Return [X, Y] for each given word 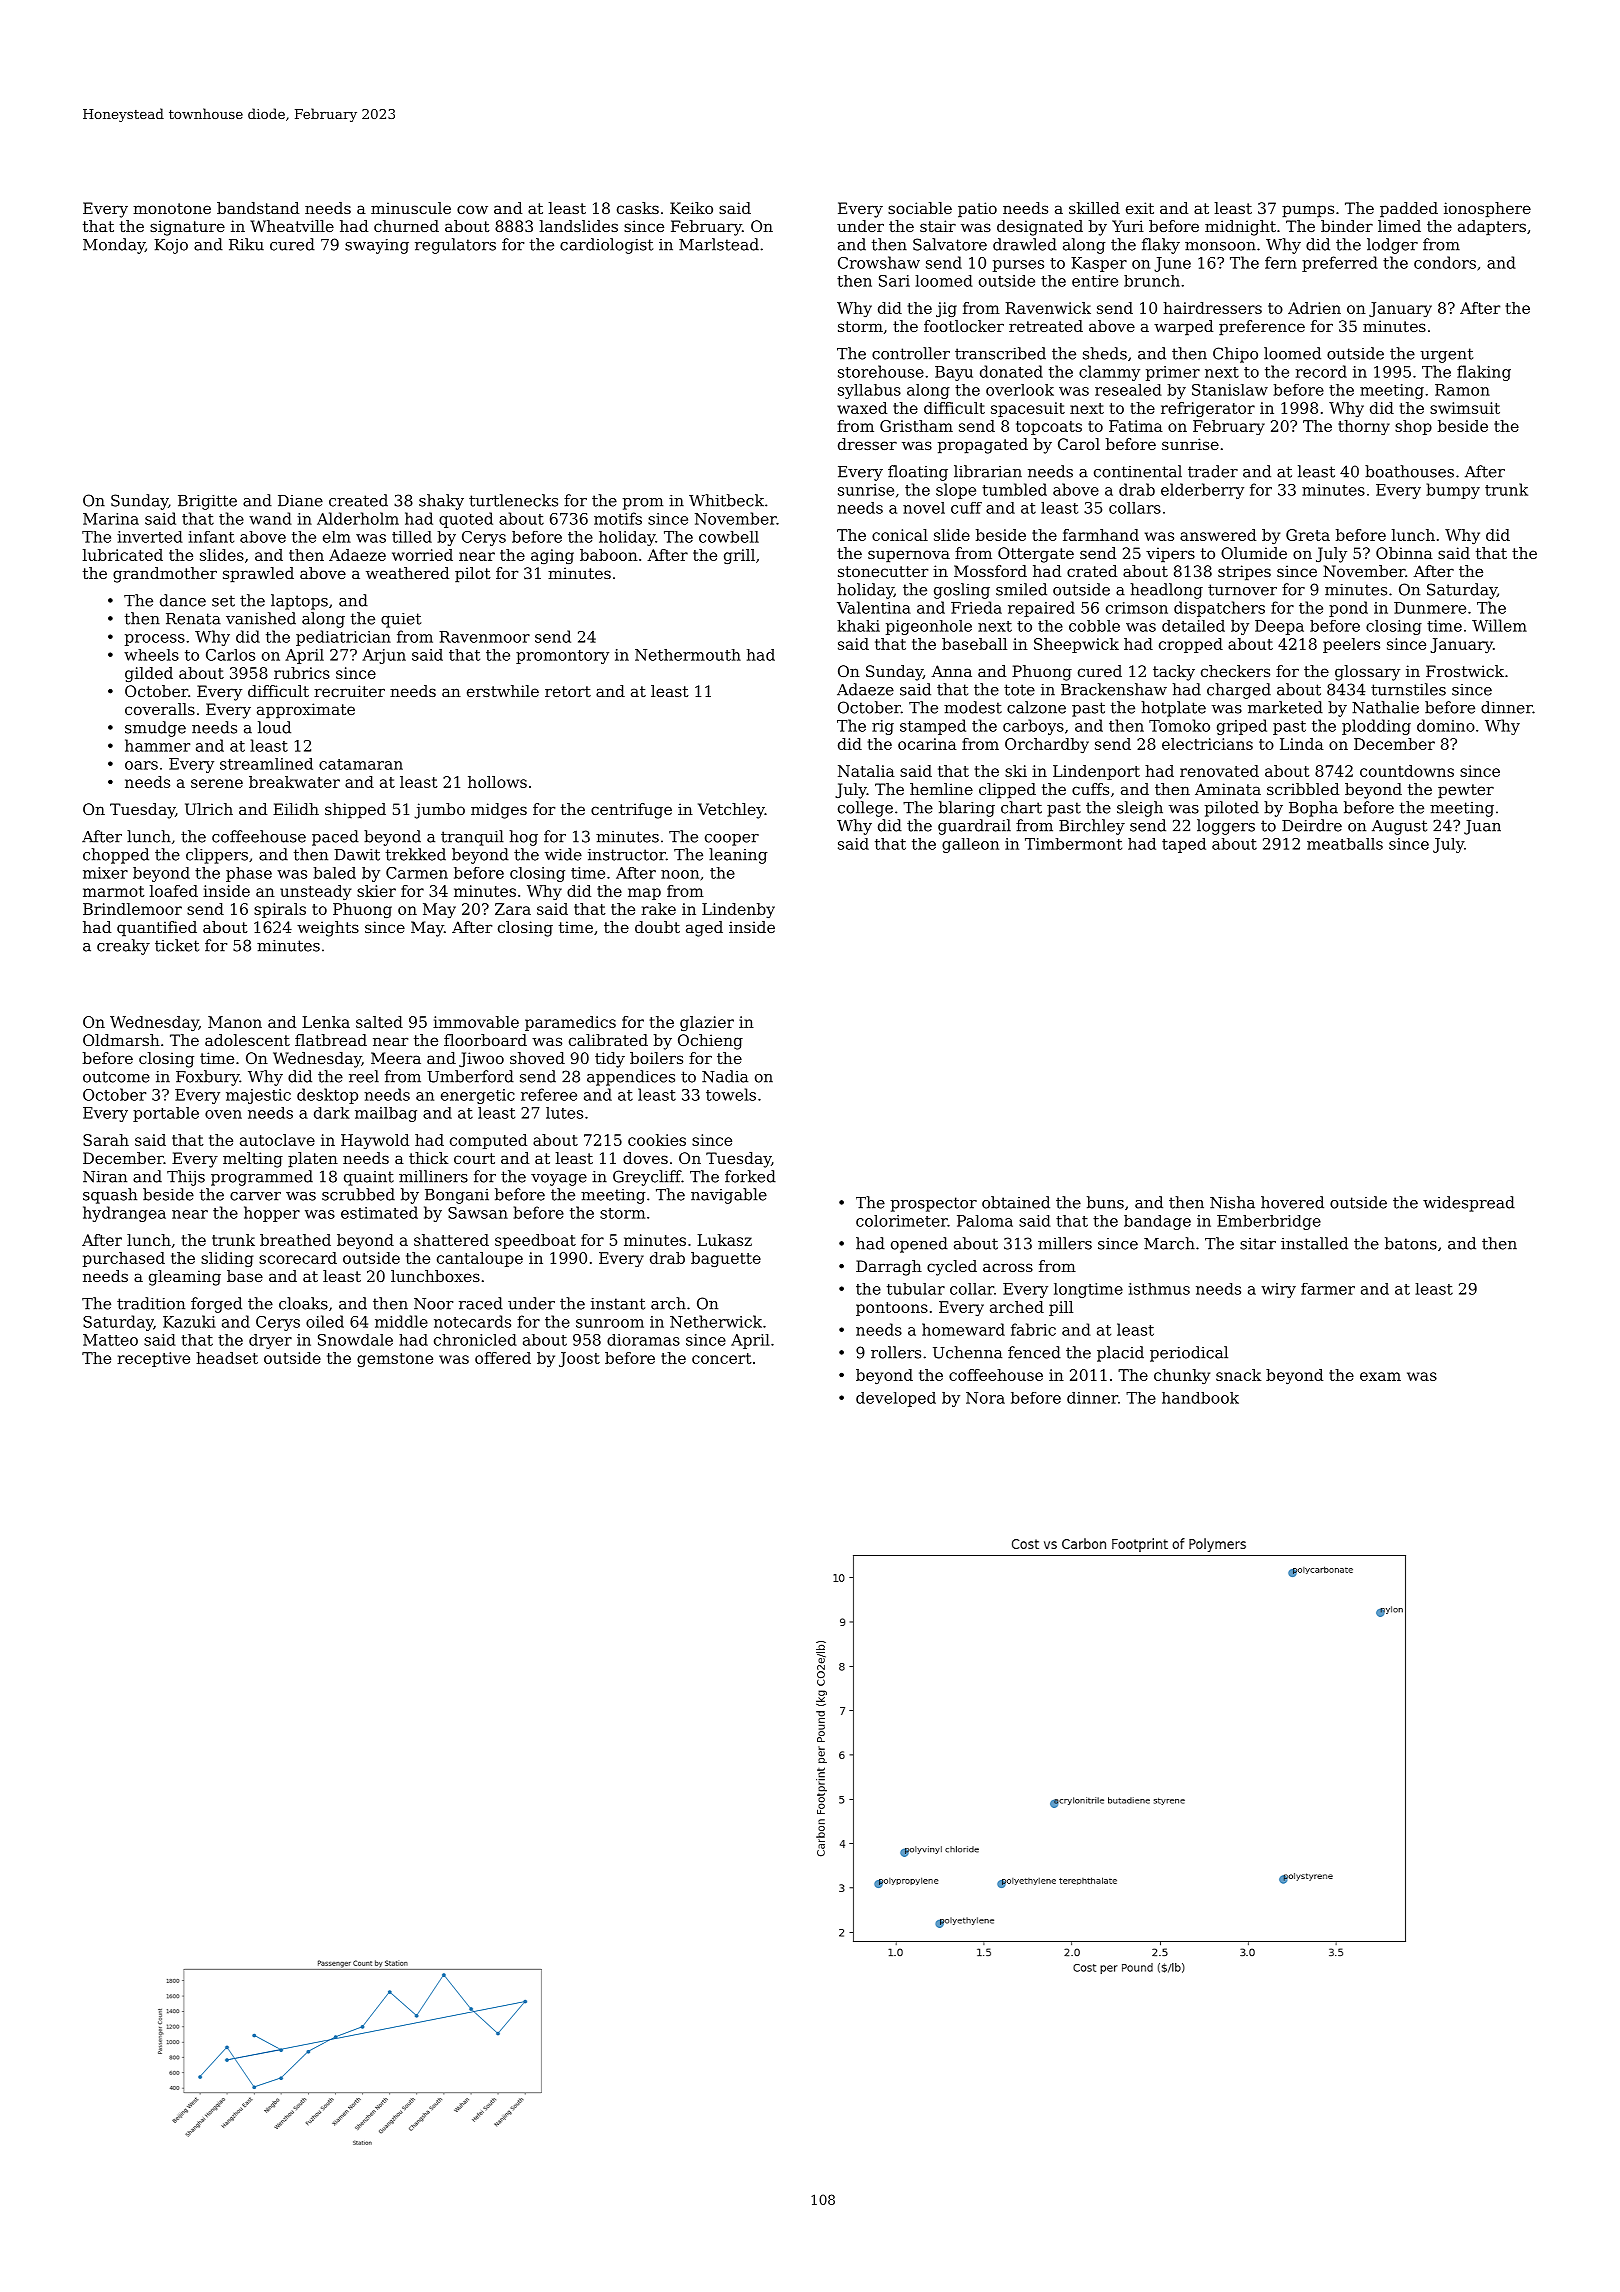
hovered [1292, 1202]
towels [731, 1094]
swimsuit [1465, 408]
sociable [920, 208]
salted [379, 1022]
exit [1140, 208]
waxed [862, 408]
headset [227, 1358]
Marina [111, 519]
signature [187, 228]
